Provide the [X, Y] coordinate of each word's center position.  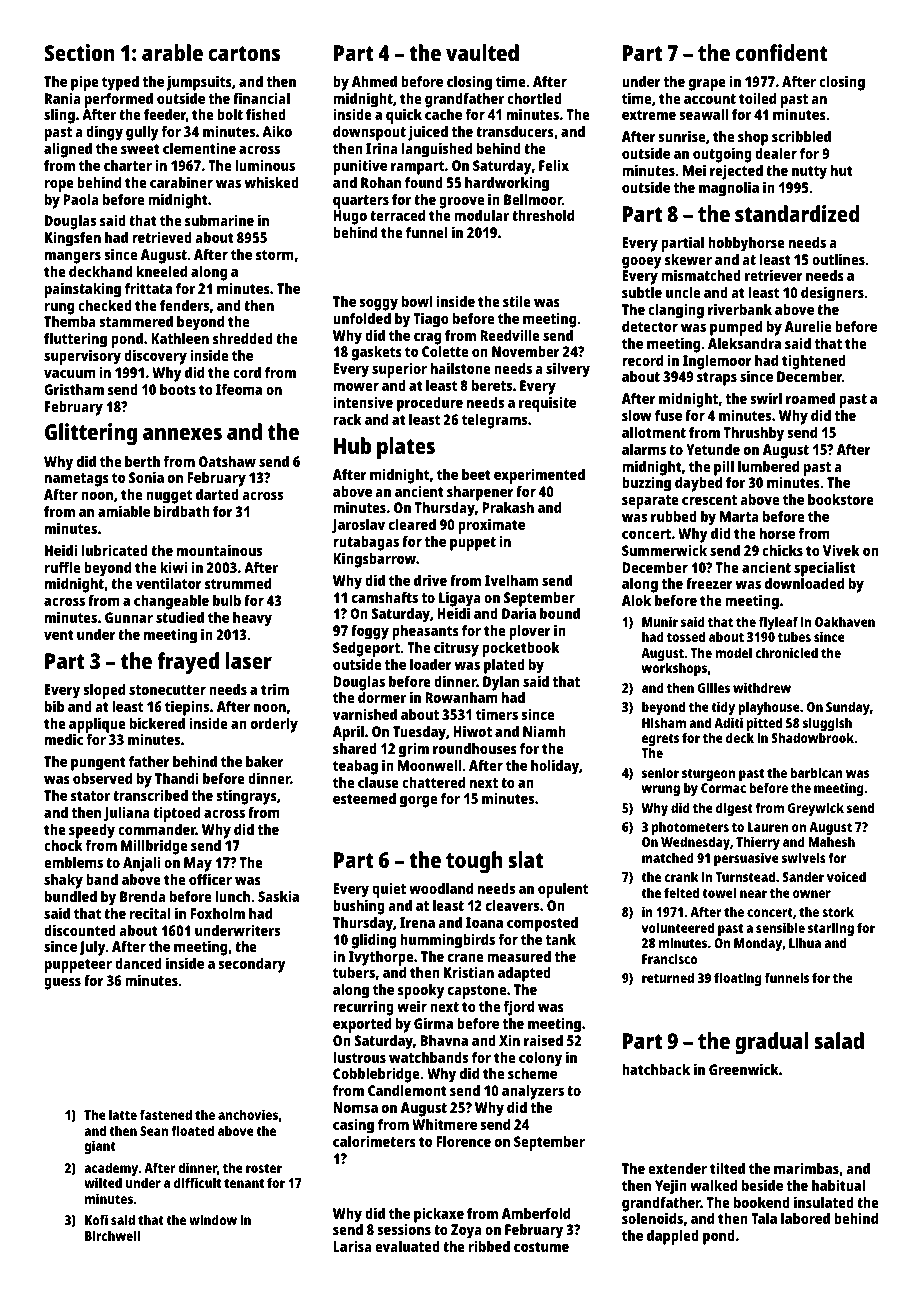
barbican [816, 772]
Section [79, 52]
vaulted [482, 52]
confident [781, 52]
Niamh [544, 731]
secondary [252, 965]
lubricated [115, 550]
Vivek [841, 550]
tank [560, 939]
